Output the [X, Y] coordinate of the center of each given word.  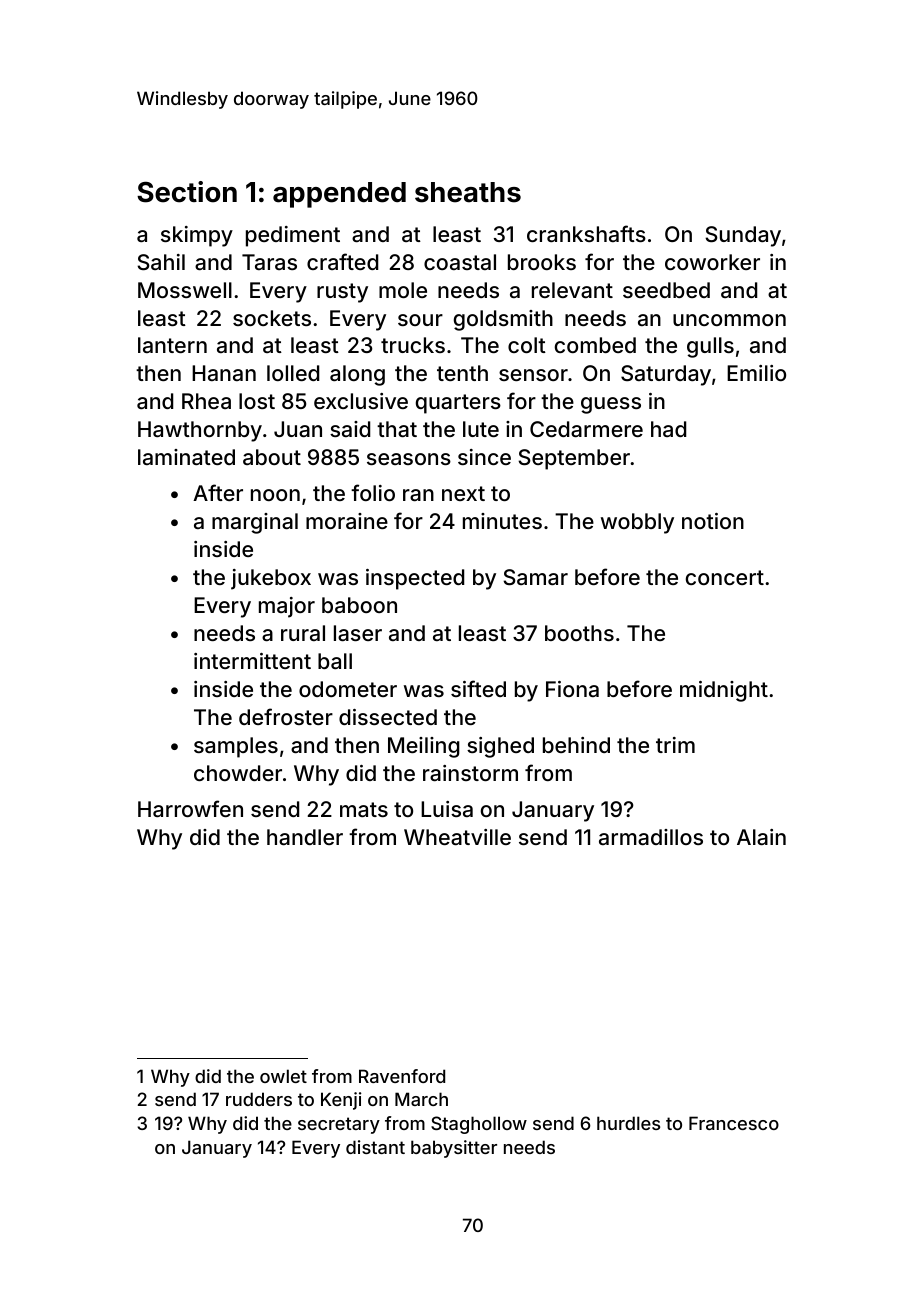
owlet [283, 1076]
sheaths [468, 192]
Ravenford [402, 1076]
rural [303, 633]
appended [339, 195]
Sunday [743, 236]
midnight [724, 691]
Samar [535, 577]
